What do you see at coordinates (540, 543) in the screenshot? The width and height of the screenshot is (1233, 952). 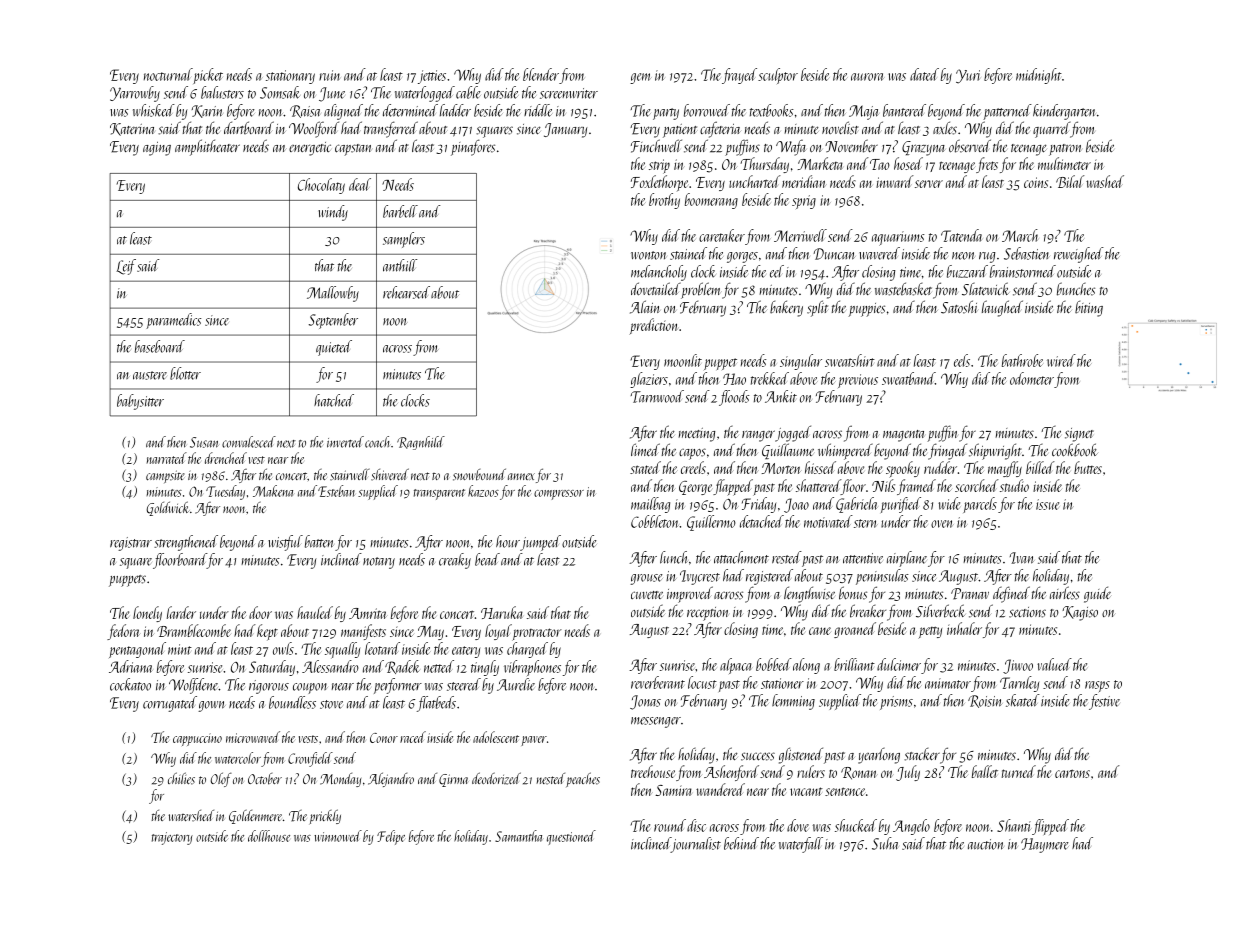 I see `jumped` at bounding box center [540, 543].
